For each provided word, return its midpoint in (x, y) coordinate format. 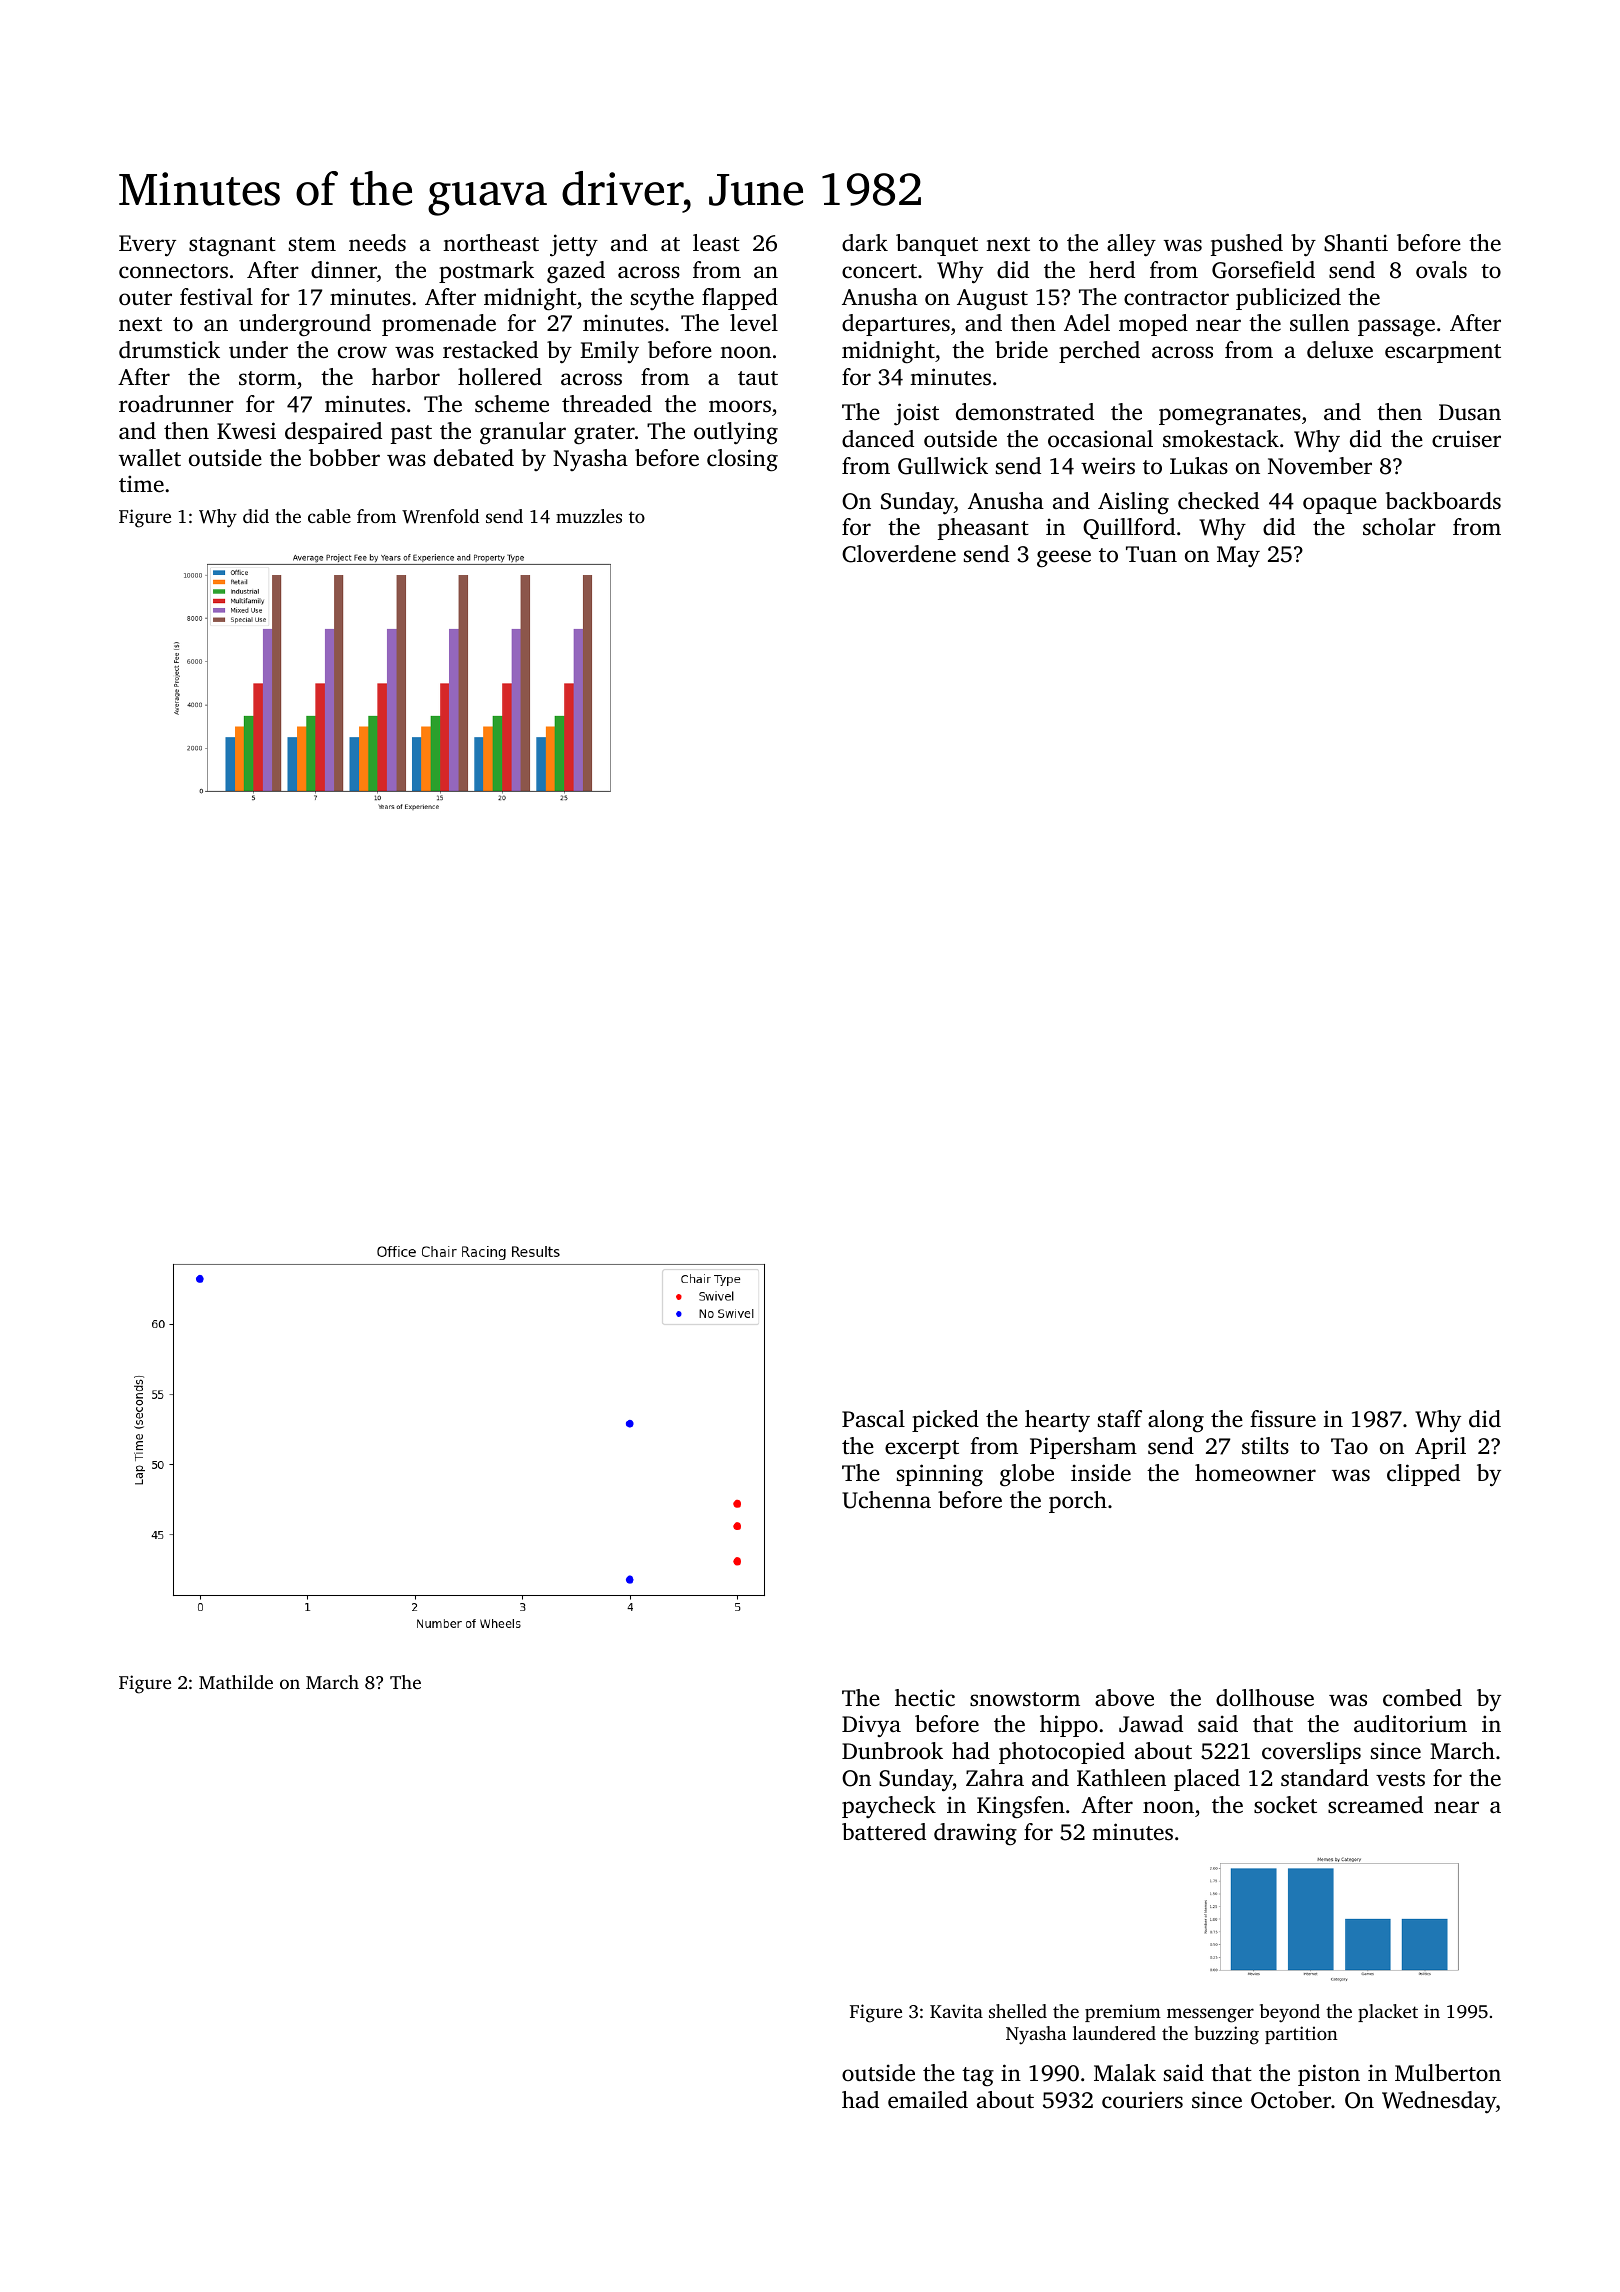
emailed (928, 2100)
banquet (937, 245)
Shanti (1356, 243)
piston (1329, 2075)
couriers (1142, 2100)
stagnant (232, 246)
